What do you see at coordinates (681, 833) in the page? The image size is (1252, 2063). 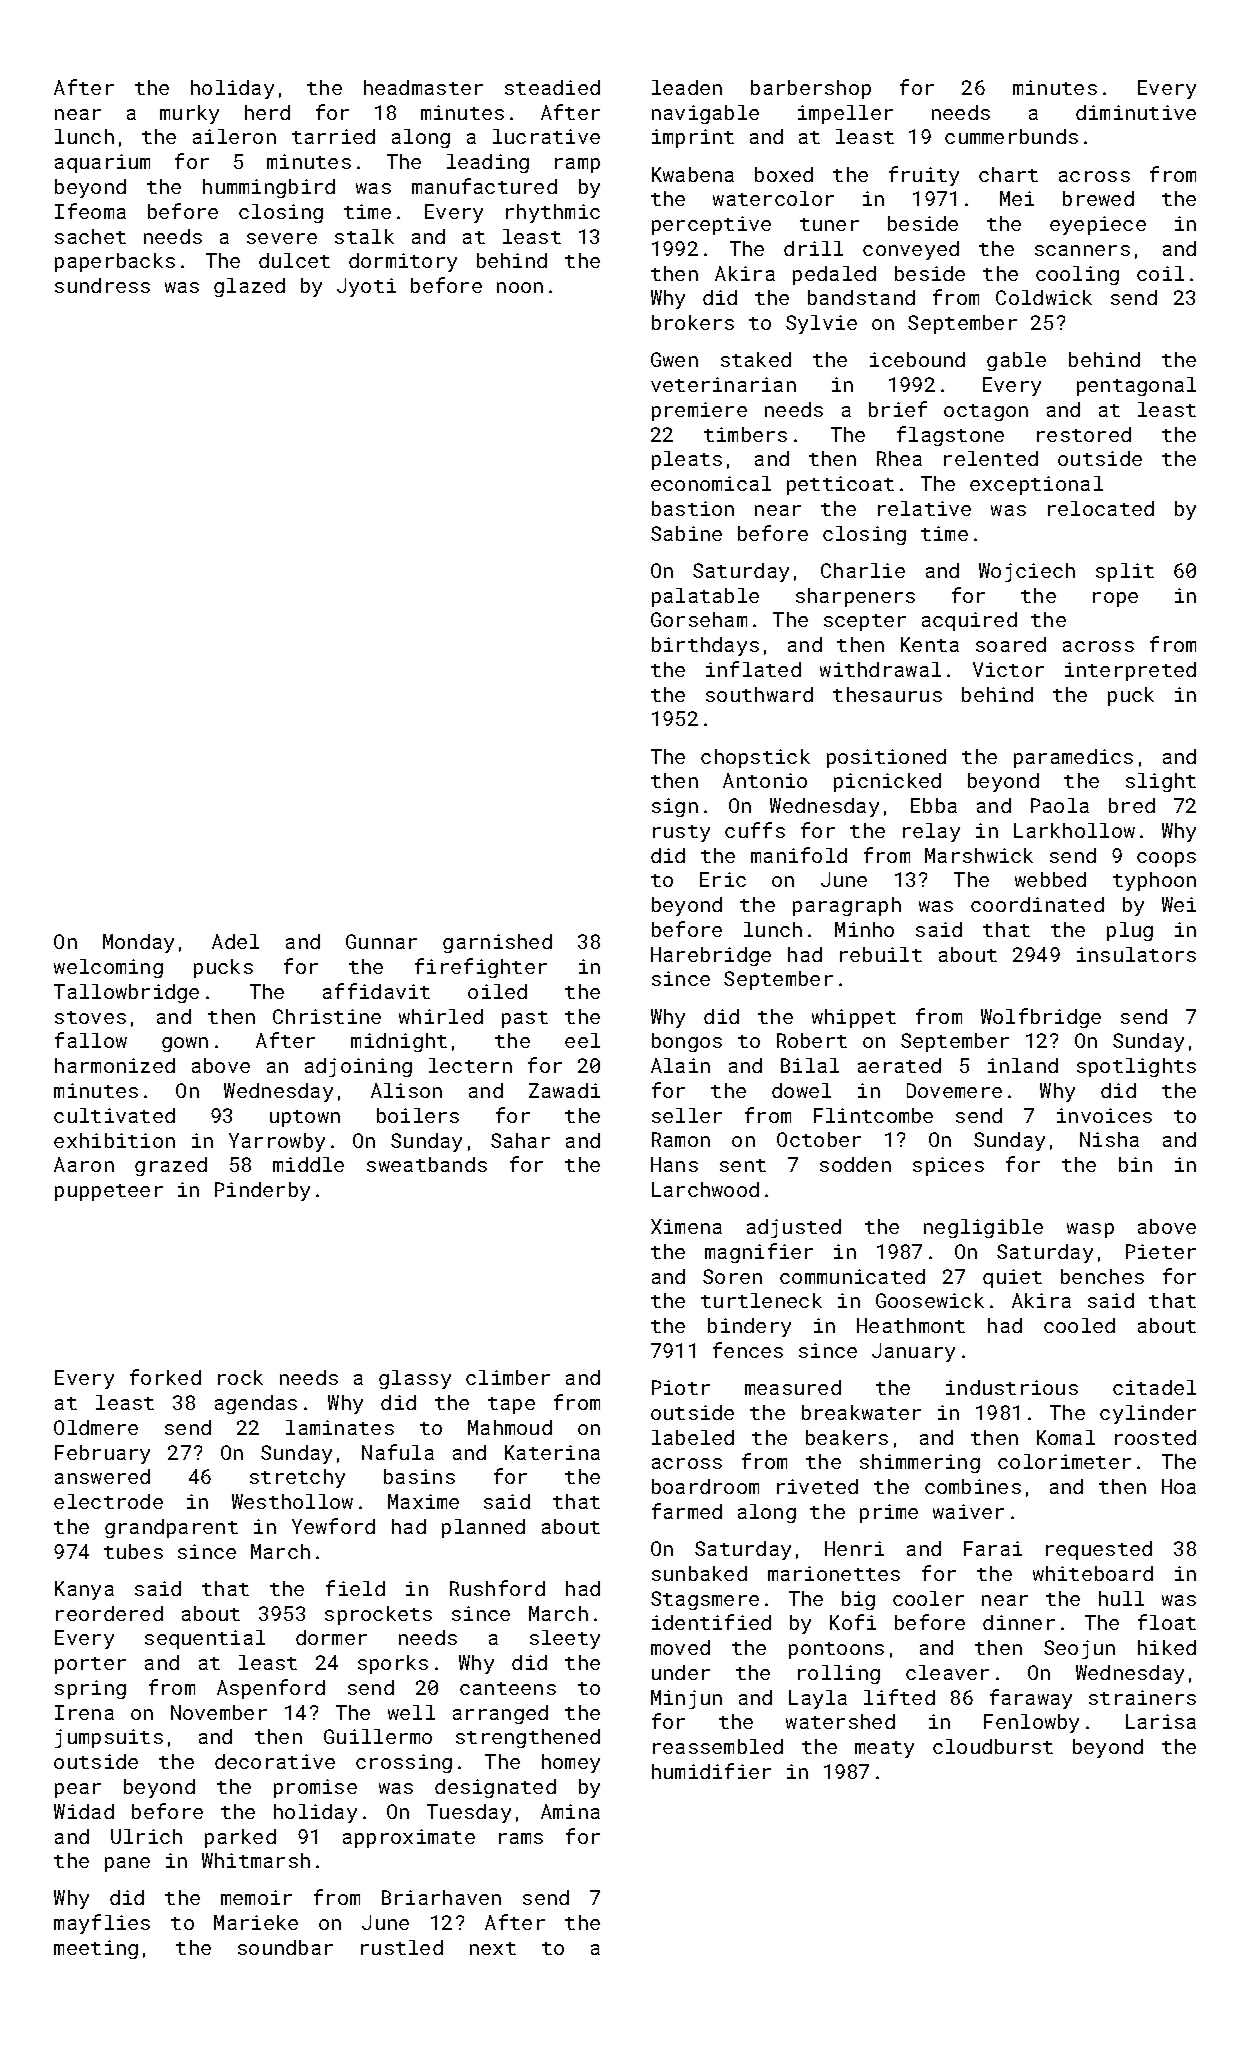 I see `rusty` at bounding box center [681, 833].
